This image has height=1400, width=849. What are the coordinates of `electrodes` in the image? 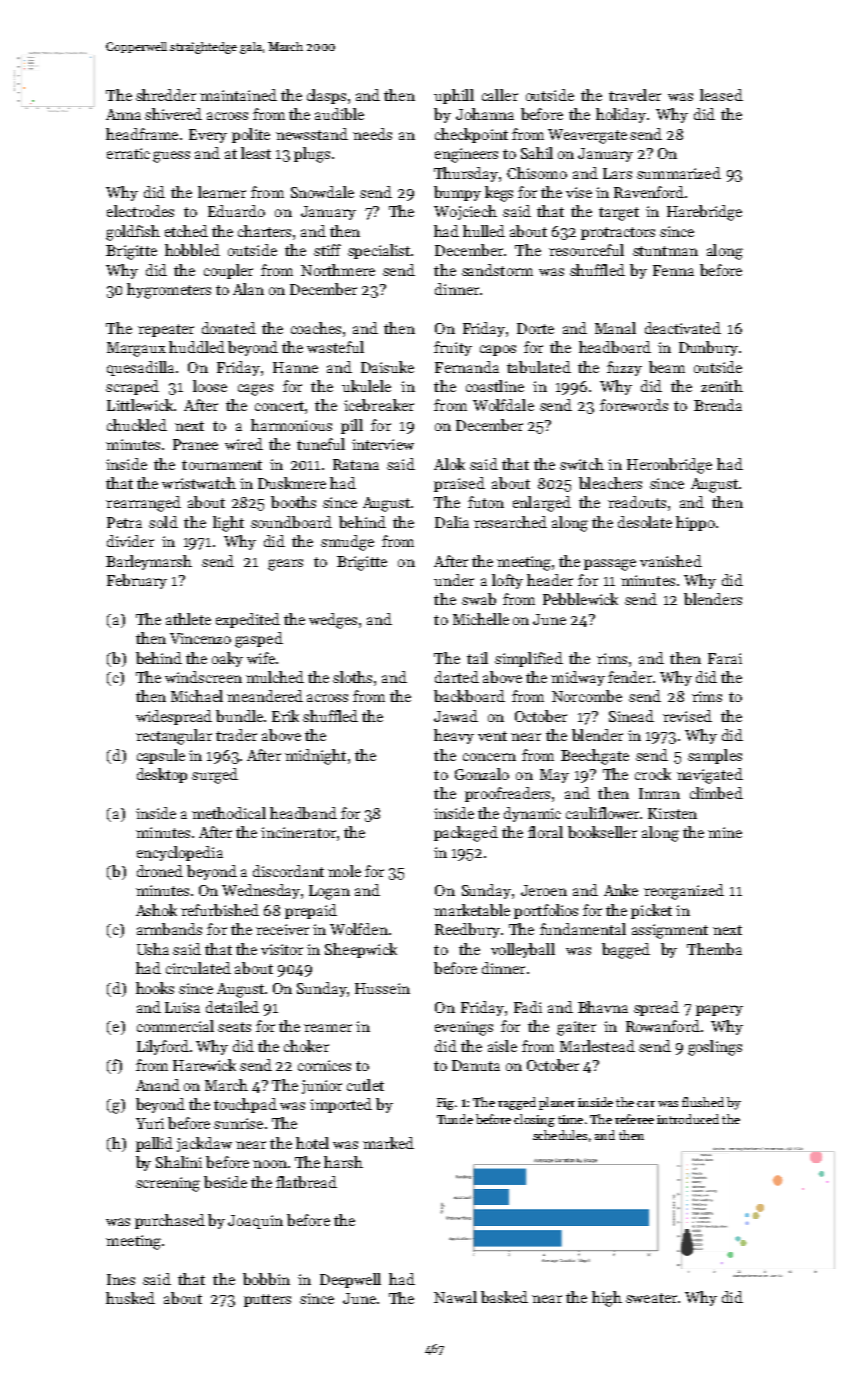 It's located at (140, 211).
